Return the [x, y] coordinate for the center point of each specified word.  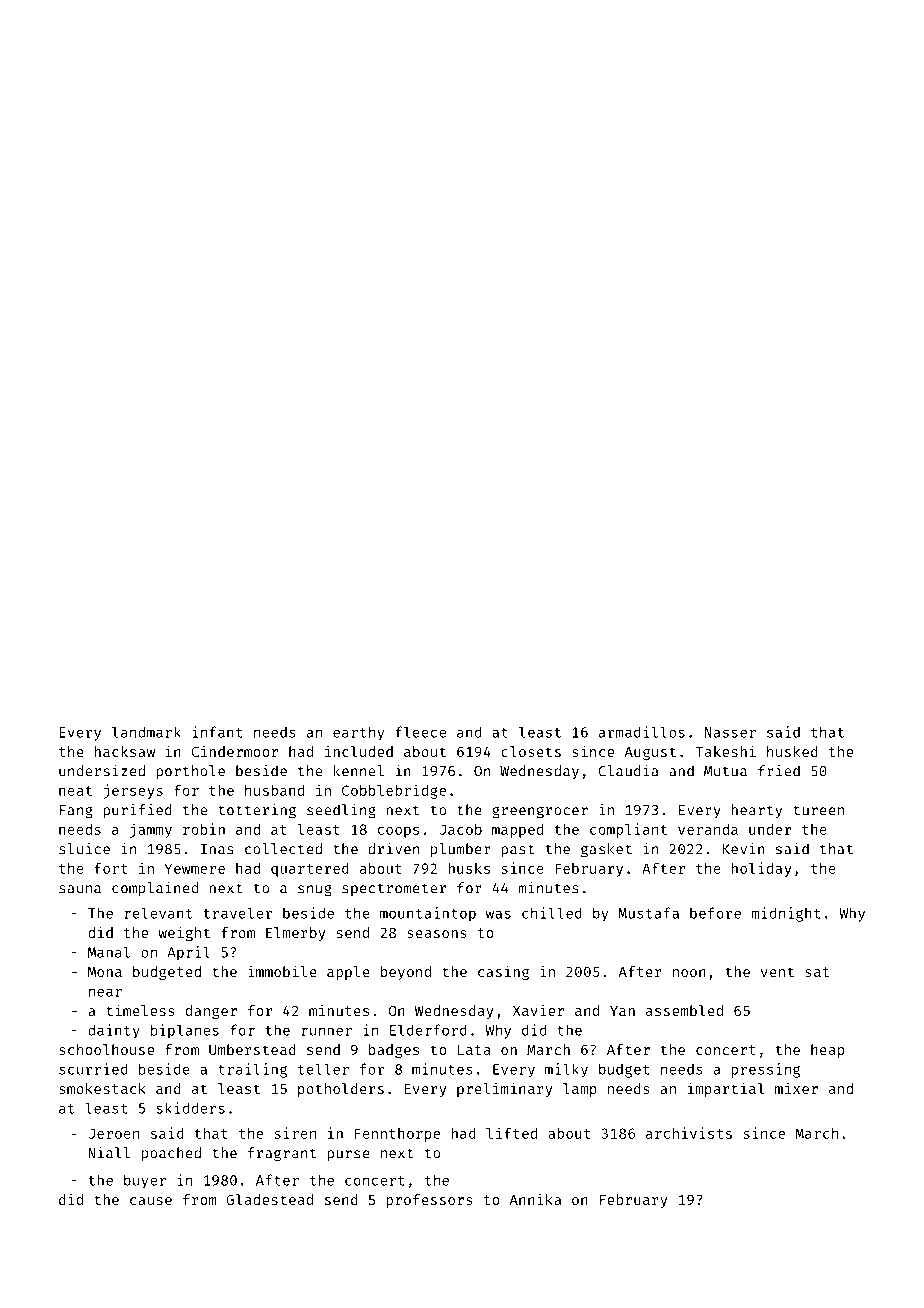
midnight [786, 914]
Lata [474, 1050]
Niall [109, 1153]
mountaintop [428, 914]
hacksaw [124, 751]
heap [827, 1051]
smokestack [102, 1088]
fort [111, 868]
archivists [689, 1133]
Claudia [628, 771]
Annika [535, 1199]
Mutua [725, 771]
